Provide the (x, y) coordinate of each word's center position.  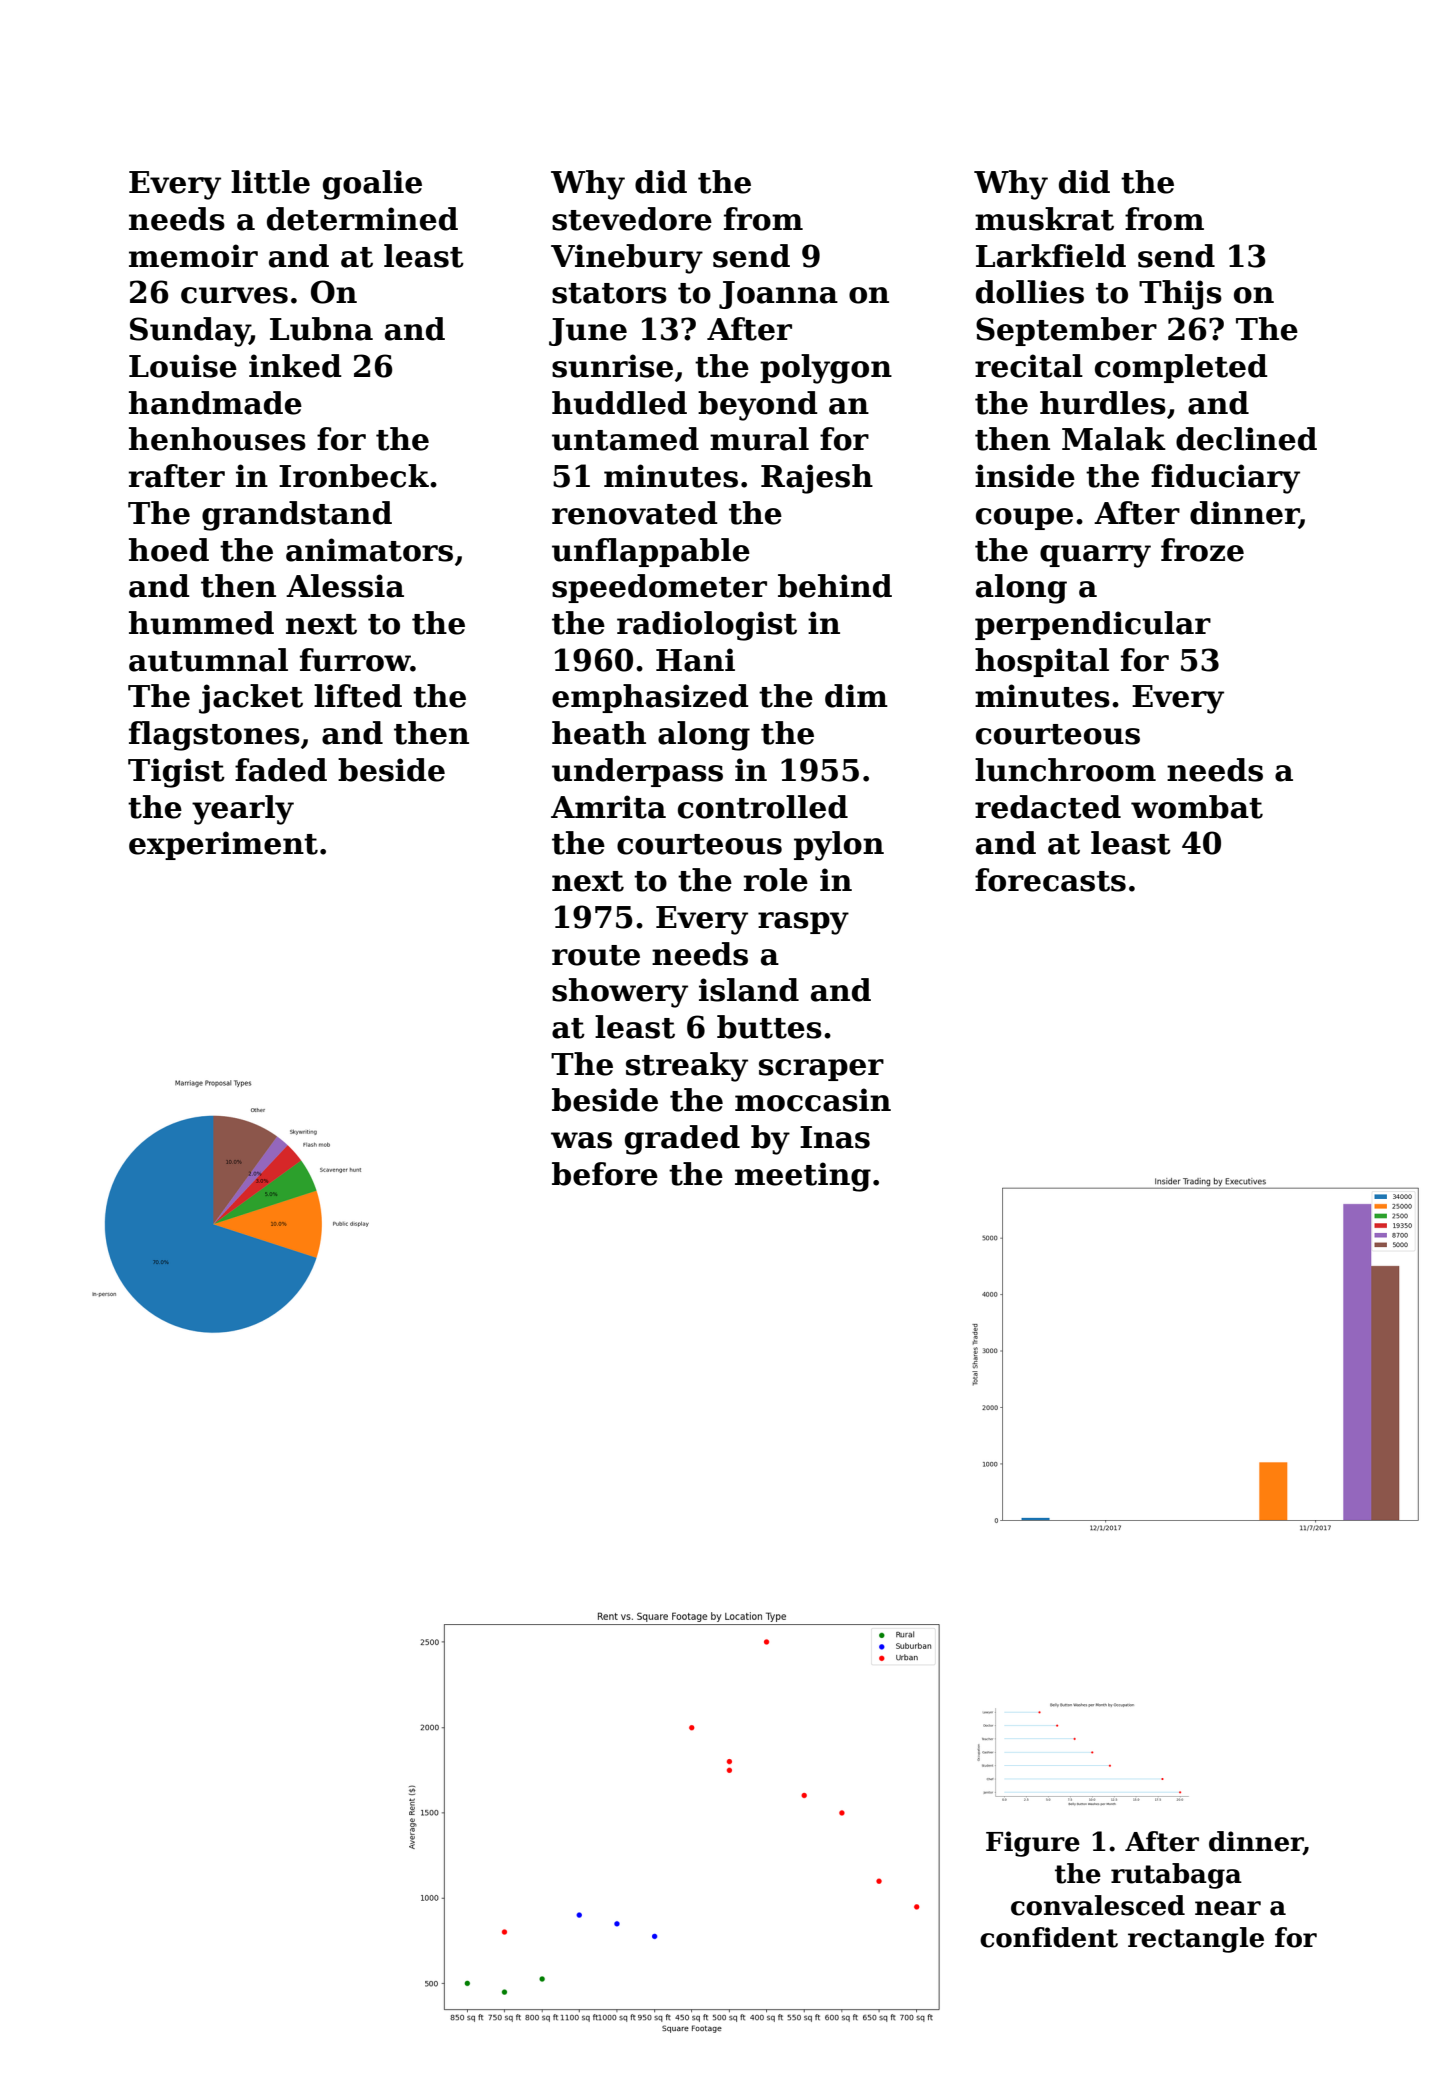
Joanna (778, 295)
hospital (1042, 662)
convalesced (1098, 1905)
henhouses (217, 439)
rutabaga (1176, 1876)
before (605, 1174)
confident (1049, 1937)
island (749, 990)
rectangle (1196, 1940)
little (270, 182)
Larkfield (1051, 256)
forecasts (1050, 880)
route (596, 955)
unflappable (651, 552)
